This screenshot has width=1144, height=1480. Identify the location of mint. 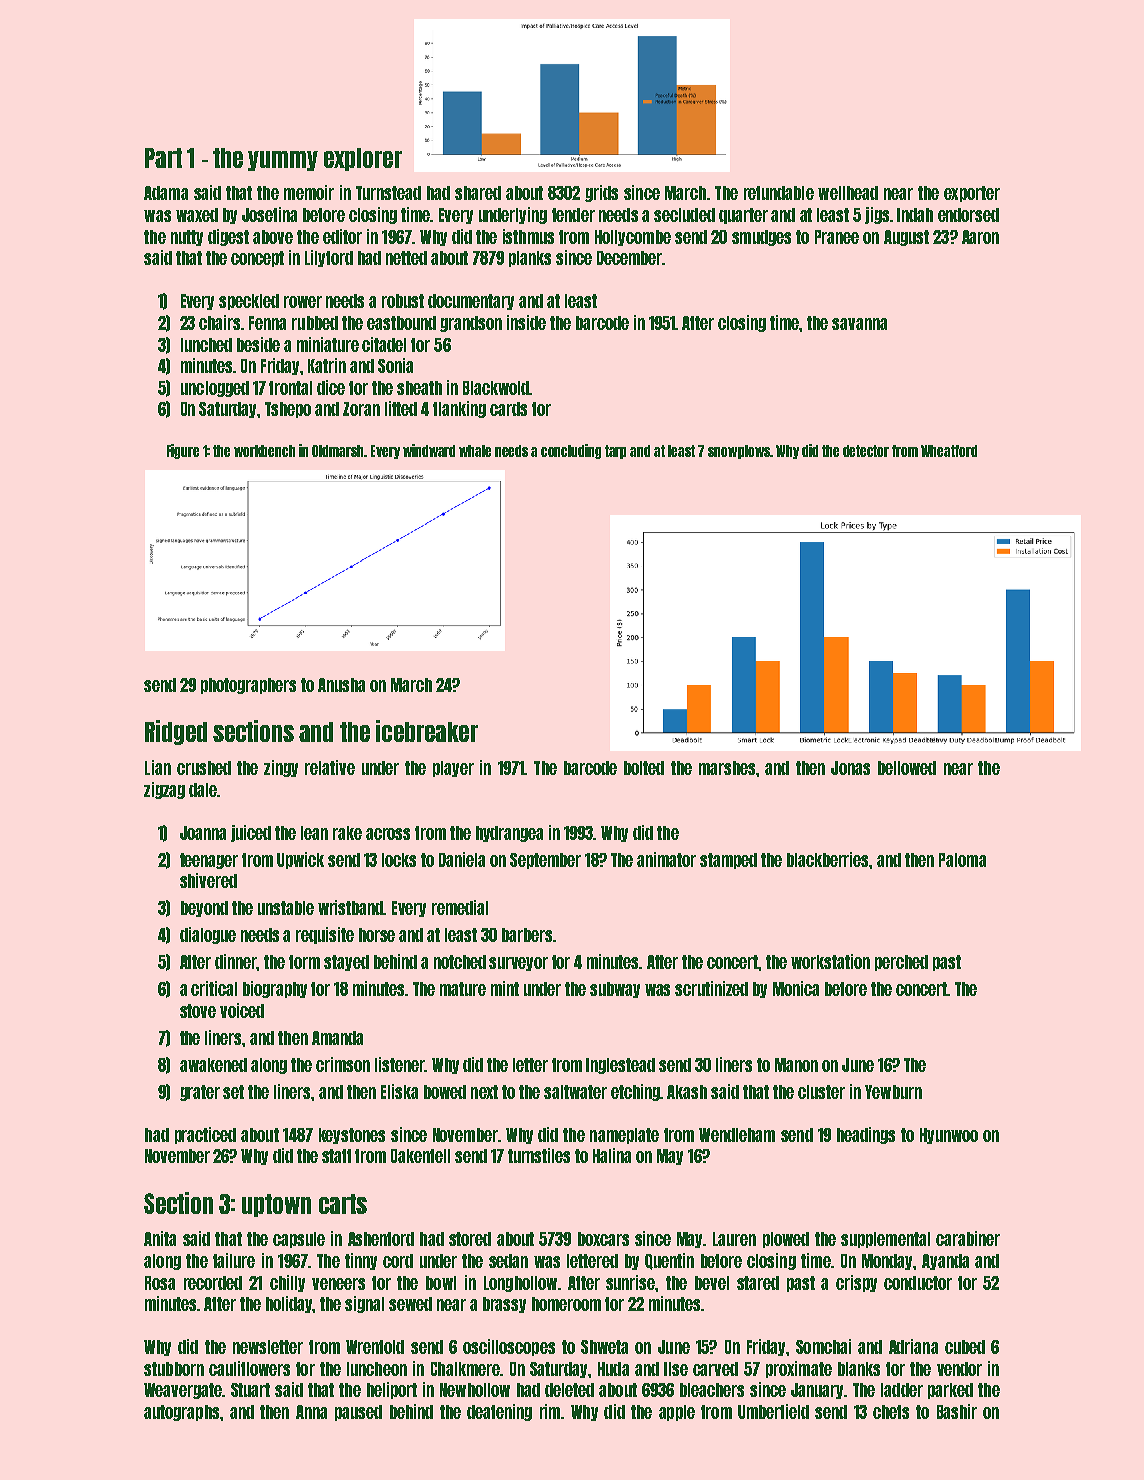
(505, 988).
